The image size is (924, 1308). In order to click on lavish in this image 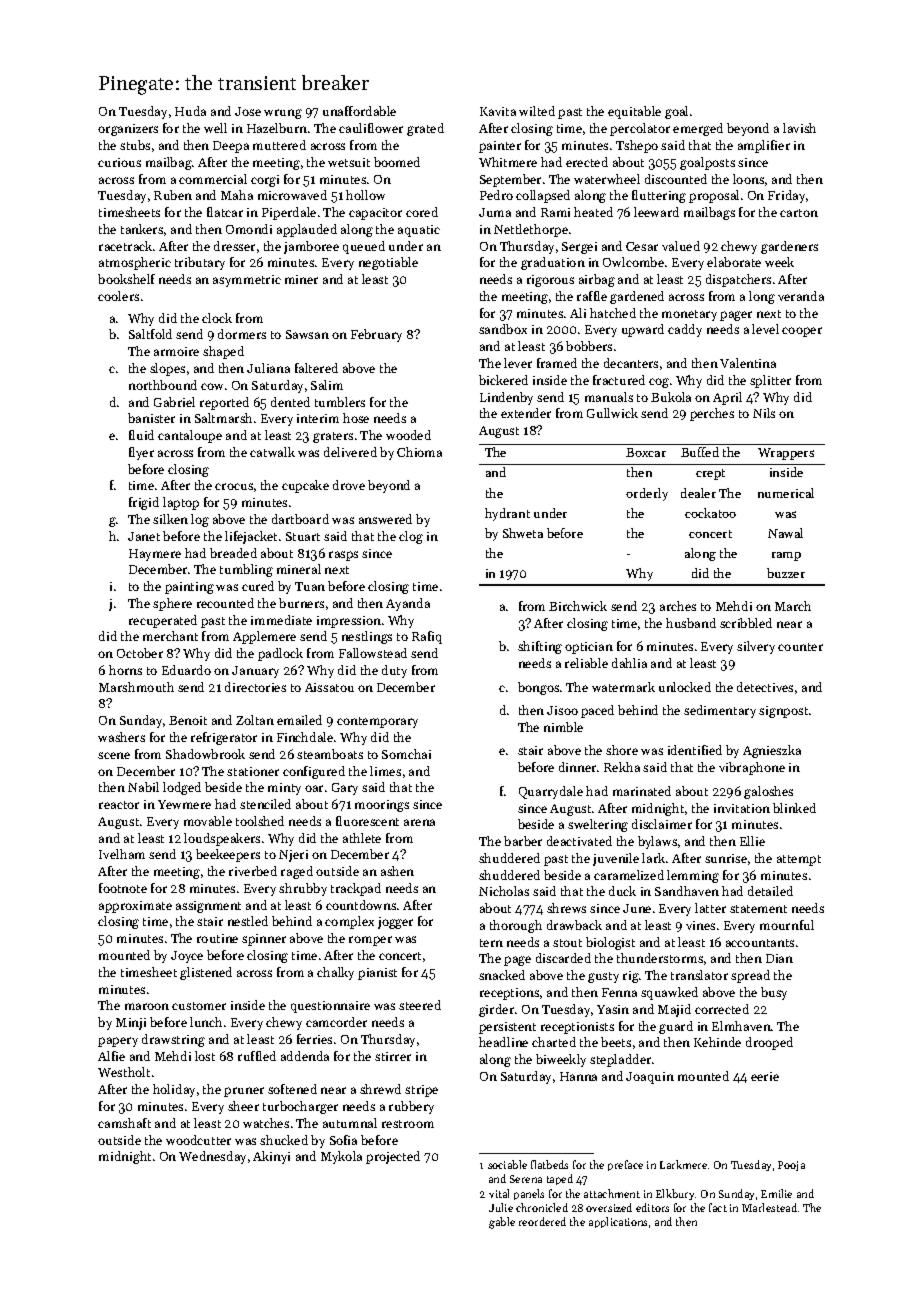, I will do `click(799, 128)`.
